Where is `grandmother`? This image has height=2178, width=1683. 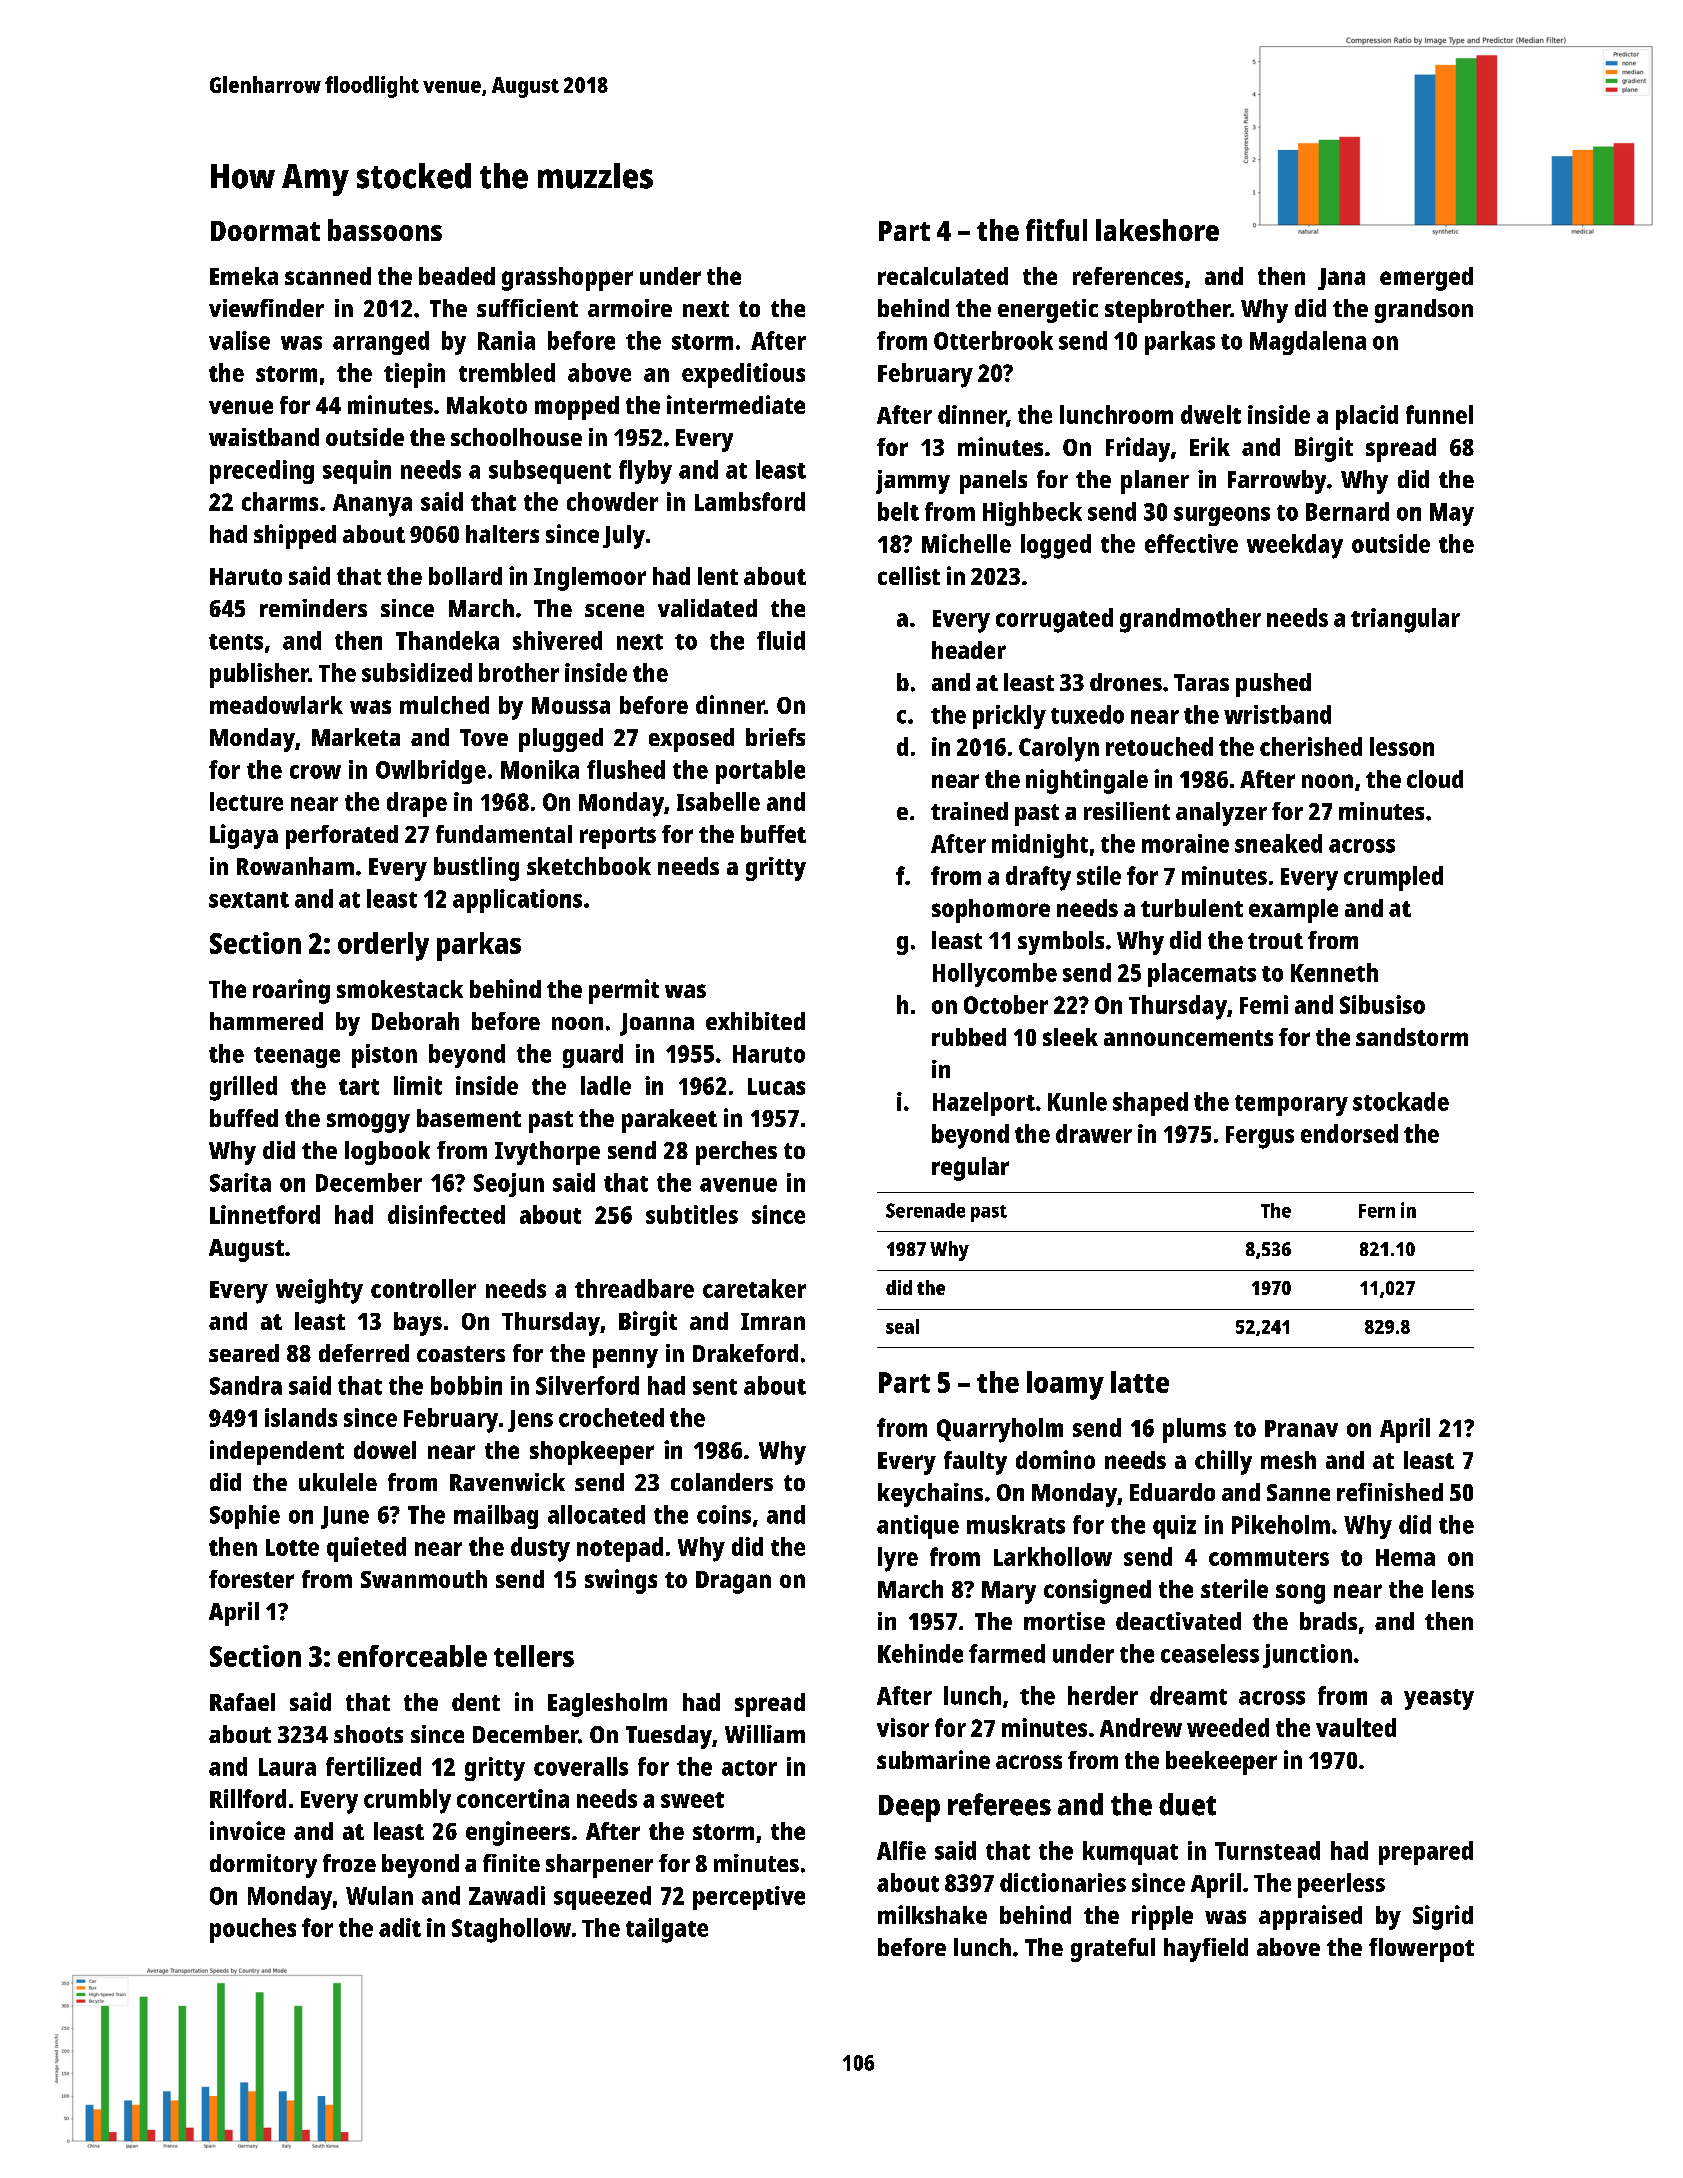 grandmother is located at coordinates (1190, 620).
